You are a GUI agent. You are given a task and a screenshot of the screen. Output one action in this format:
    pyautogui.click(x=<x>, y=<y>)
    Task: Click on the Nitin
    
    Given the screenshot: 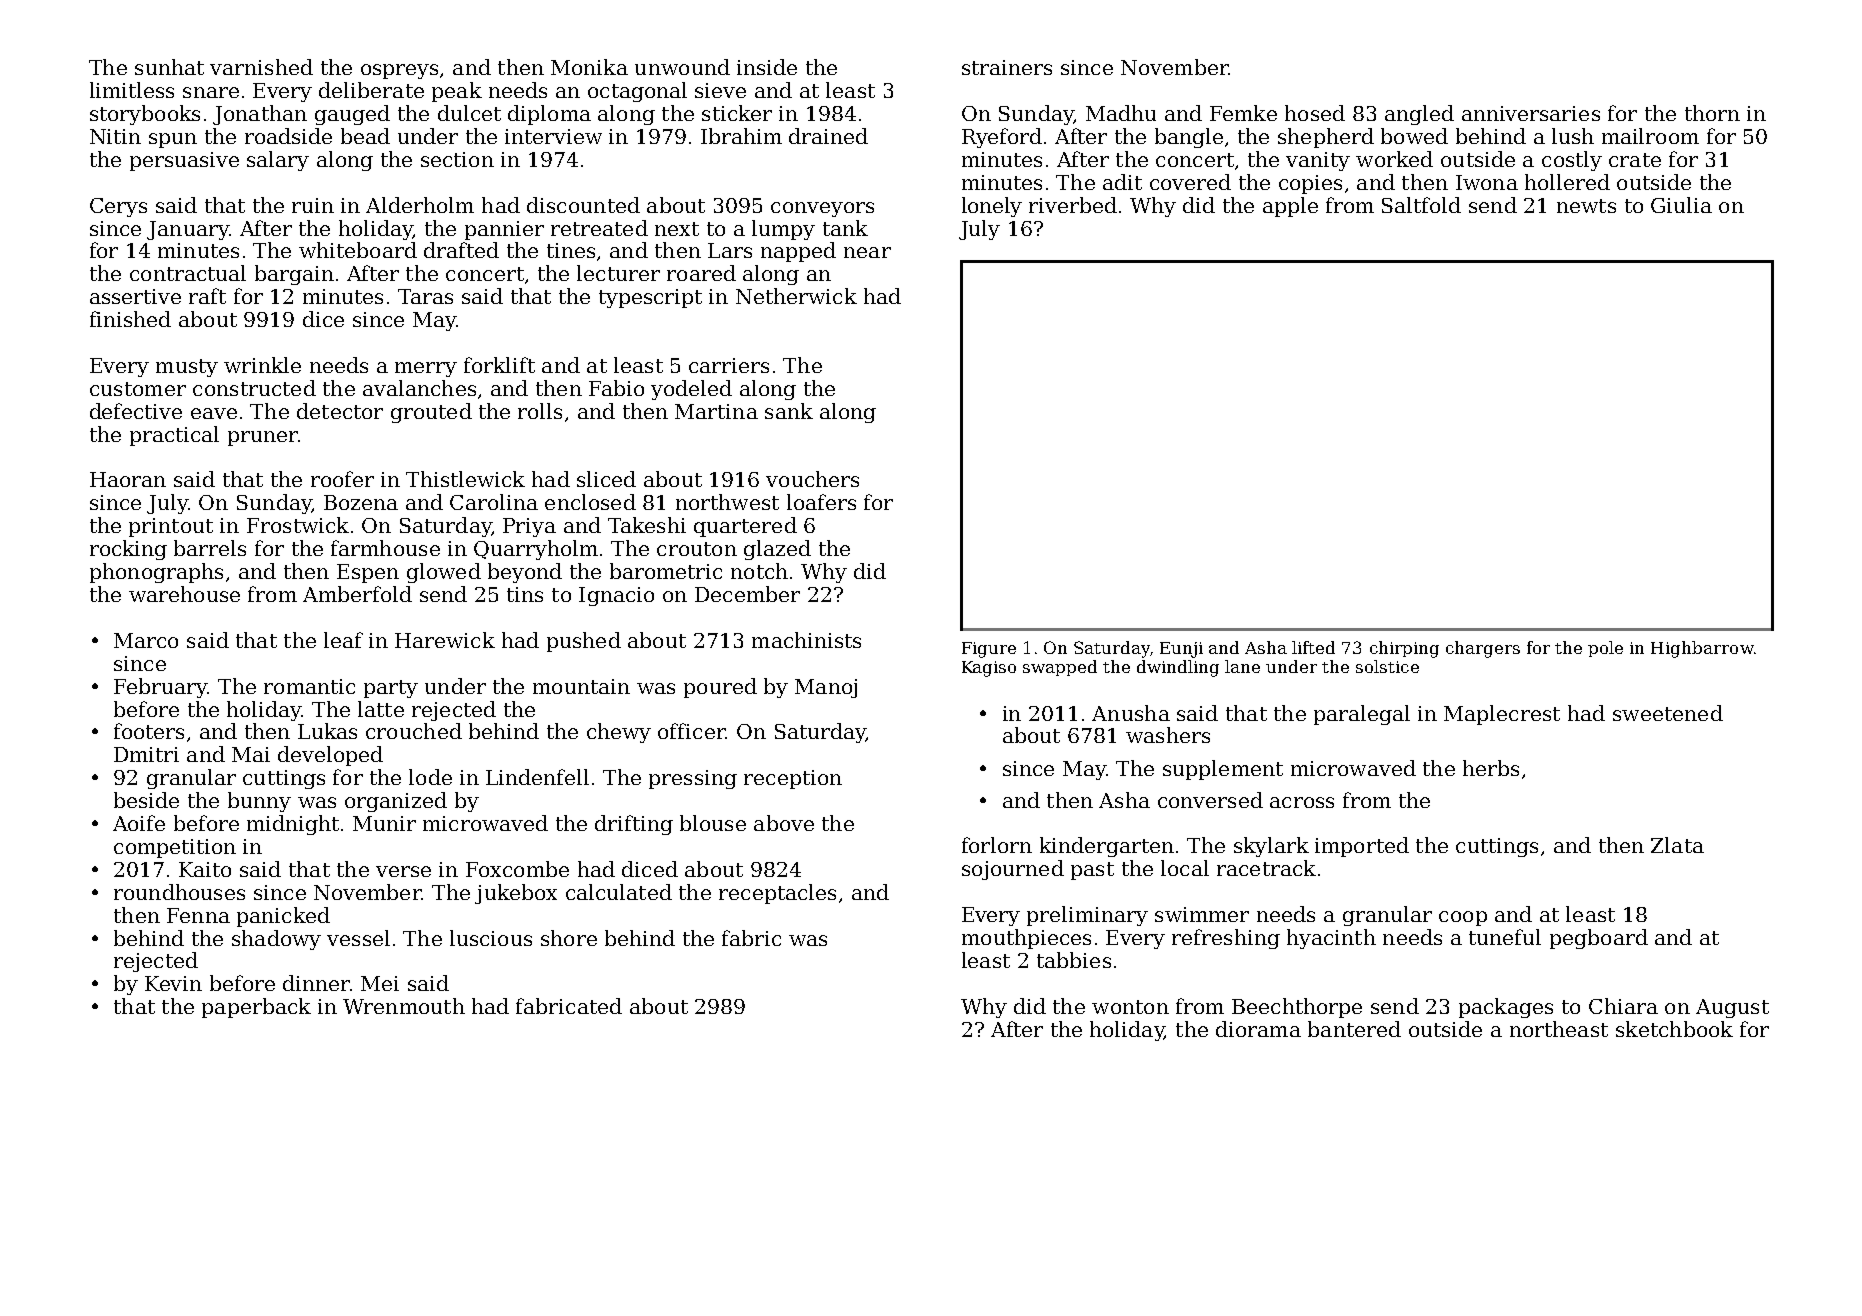 What is the action you would take?
    pyautogui.click(x=115, y=136)
